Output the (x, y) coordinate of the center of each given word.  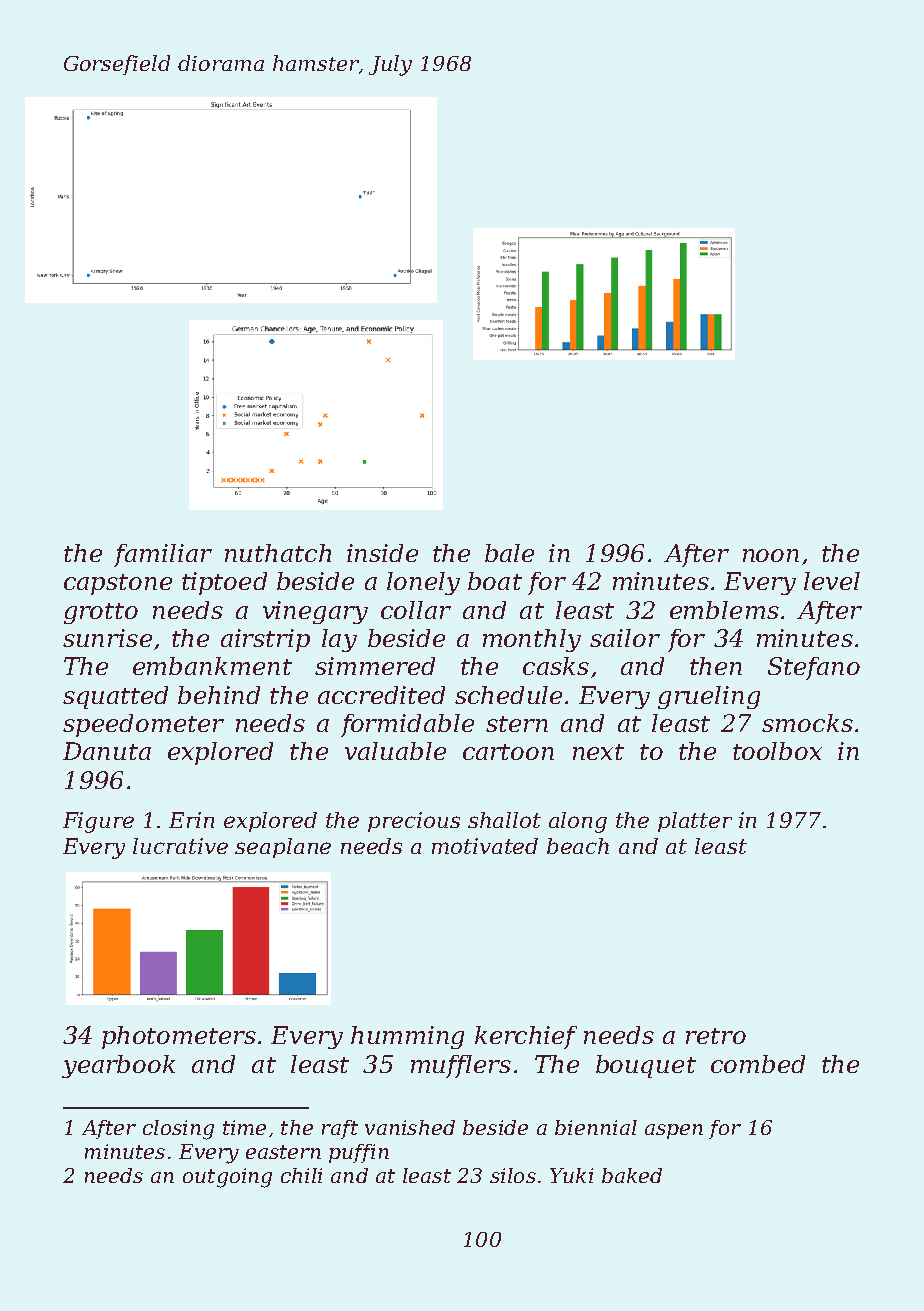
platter (695, 822)
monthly (532, 640)
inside (382, 553)
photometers (179, 1037)
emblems (724, 610)
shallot (504, 820)
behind (219, 695)
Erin (191, 820)
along (578, 822)
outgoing (227, 1178)
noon (771, 555)
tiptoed (224, 583)
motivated (485, 846)
